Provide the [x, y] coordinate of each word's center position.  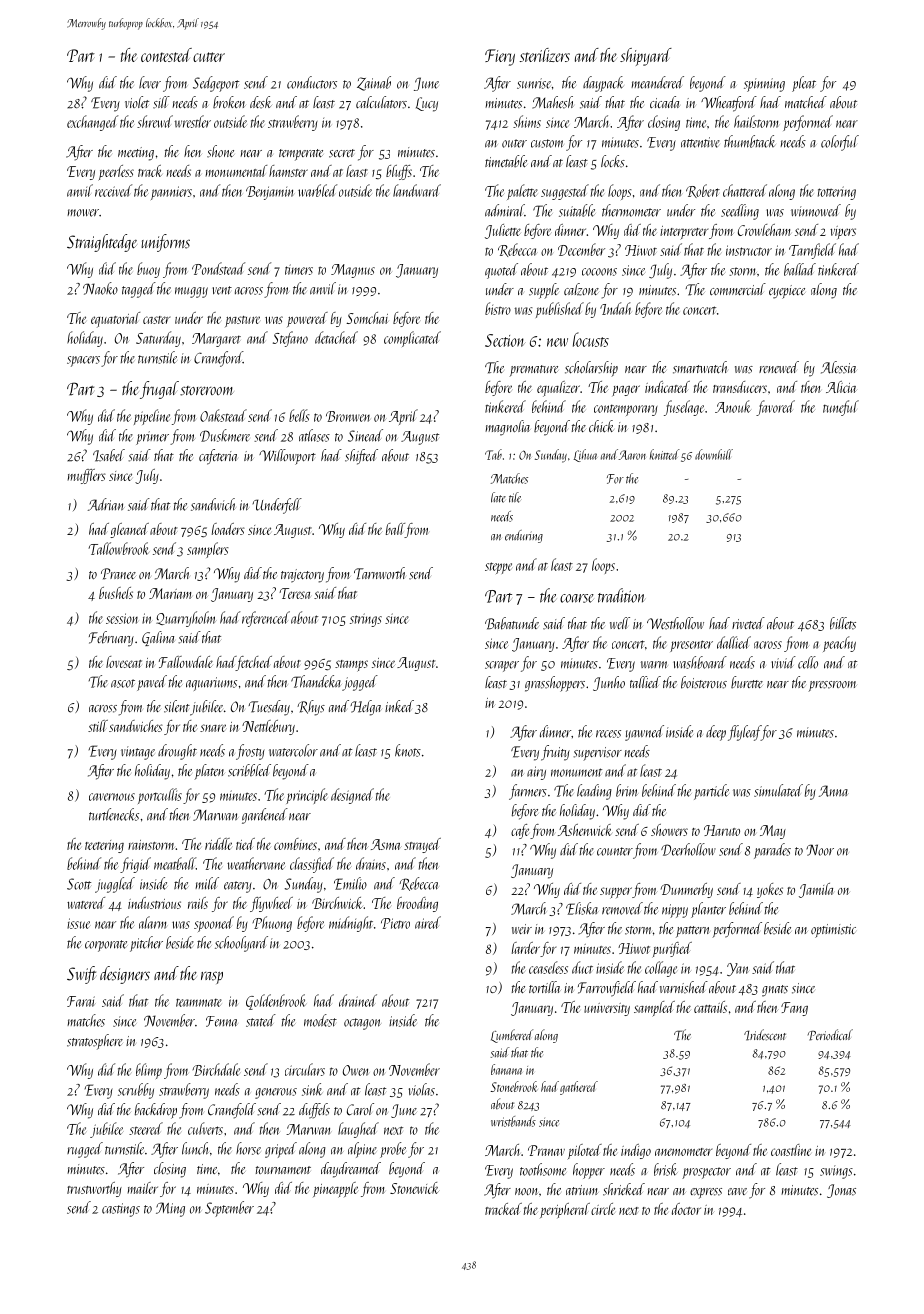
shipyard [646, 57]
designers [125, 975]
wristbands [513, 1121]
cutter [209, 57]
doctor [686, 1209]
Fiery [500, 57]
